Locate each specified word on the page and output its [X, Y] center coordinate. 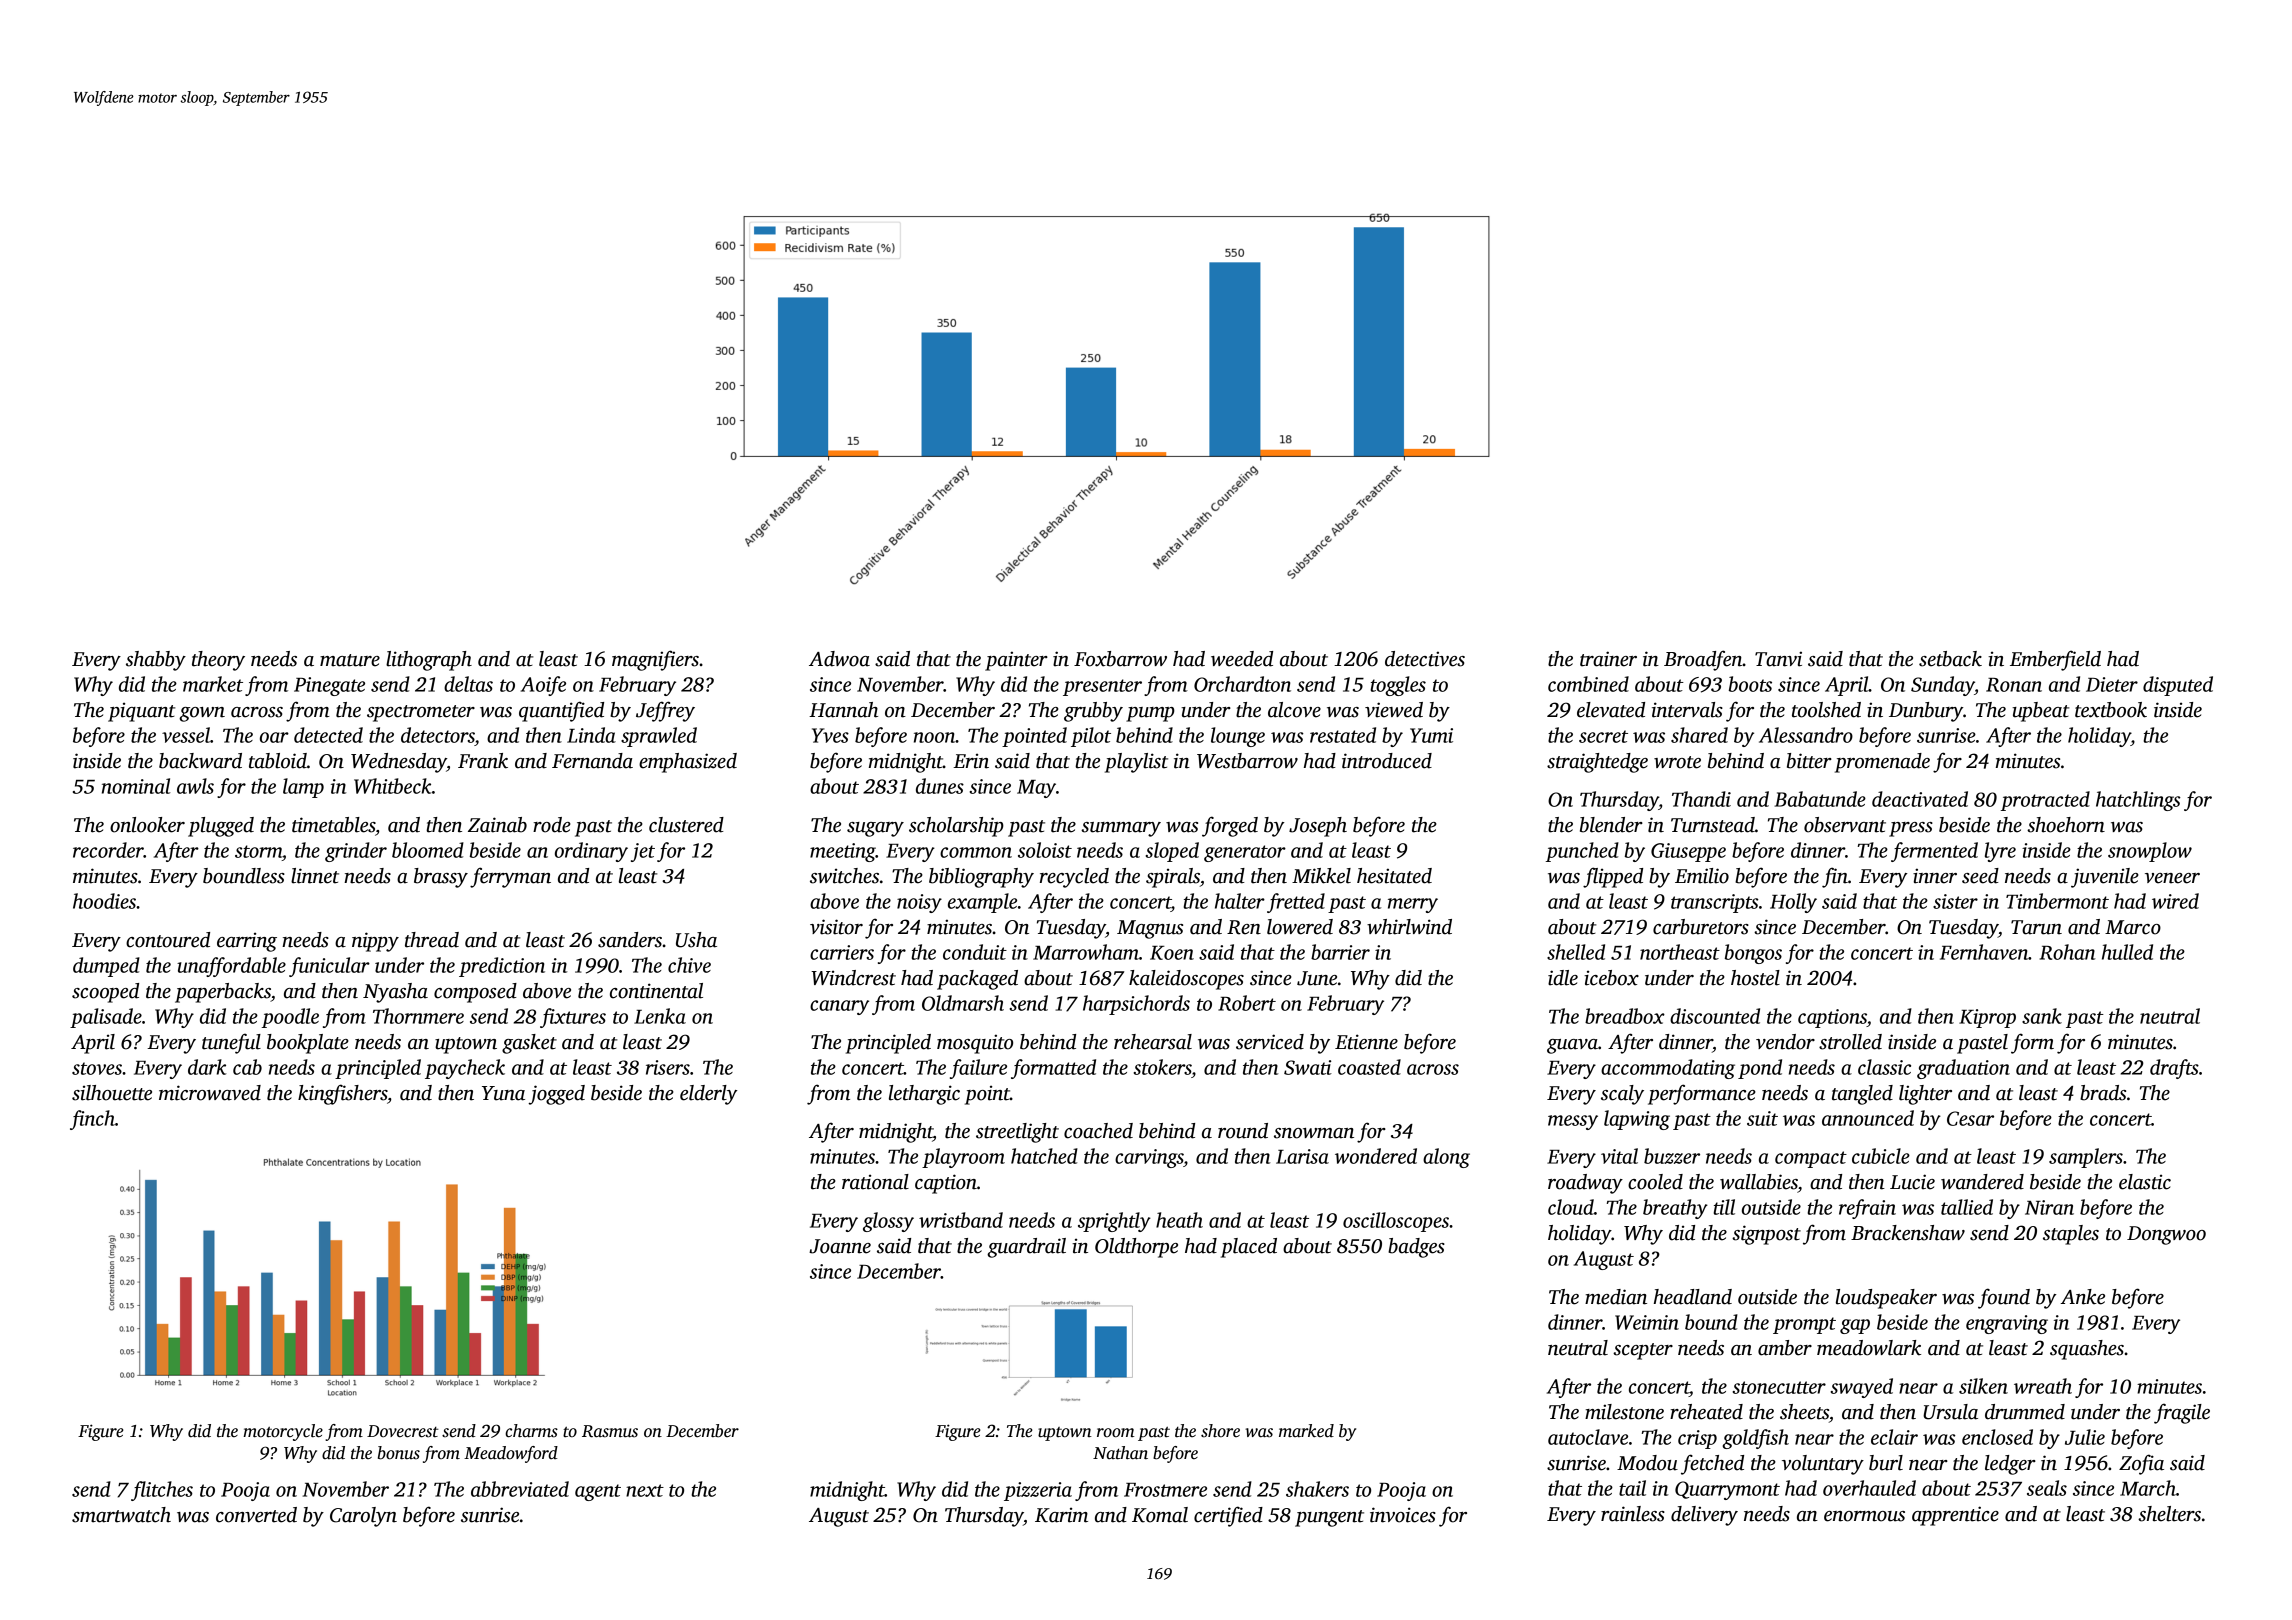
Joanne [840, 1246]
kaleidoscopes [1186, 980]
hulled [2127, 952]
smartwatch [121, 1515]
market [213, 684]
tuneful [231, 1043]
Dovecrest [403, 1431]
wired [2175, 901]
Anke [2083, 1297]
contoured [168, 940]
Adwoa [839, 659]
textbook [2111, 710]
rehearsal [1153, 1042]
